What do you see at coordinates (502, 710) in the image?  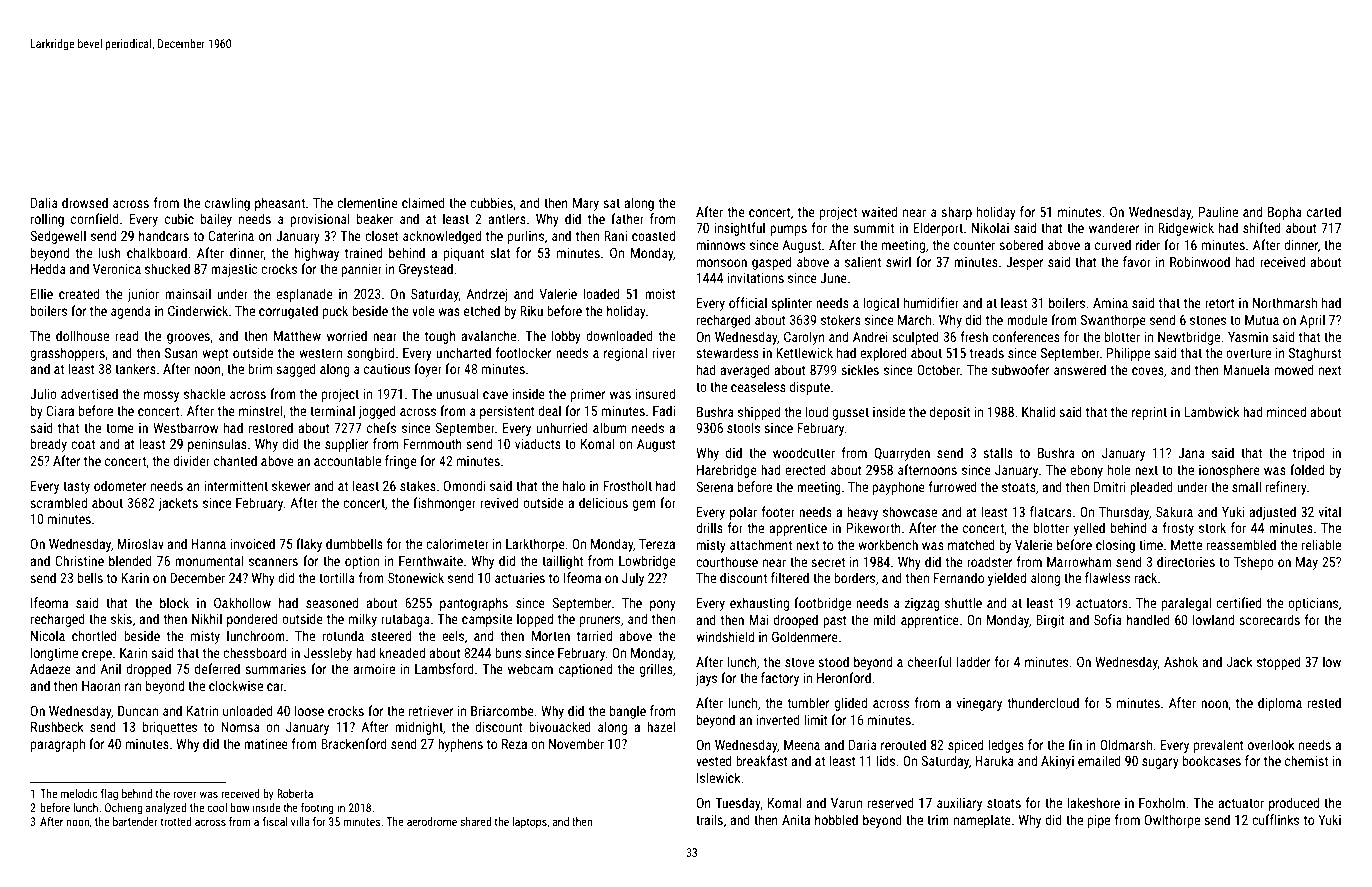 I see `Briarcombe` at bounding box center [502, 710].
